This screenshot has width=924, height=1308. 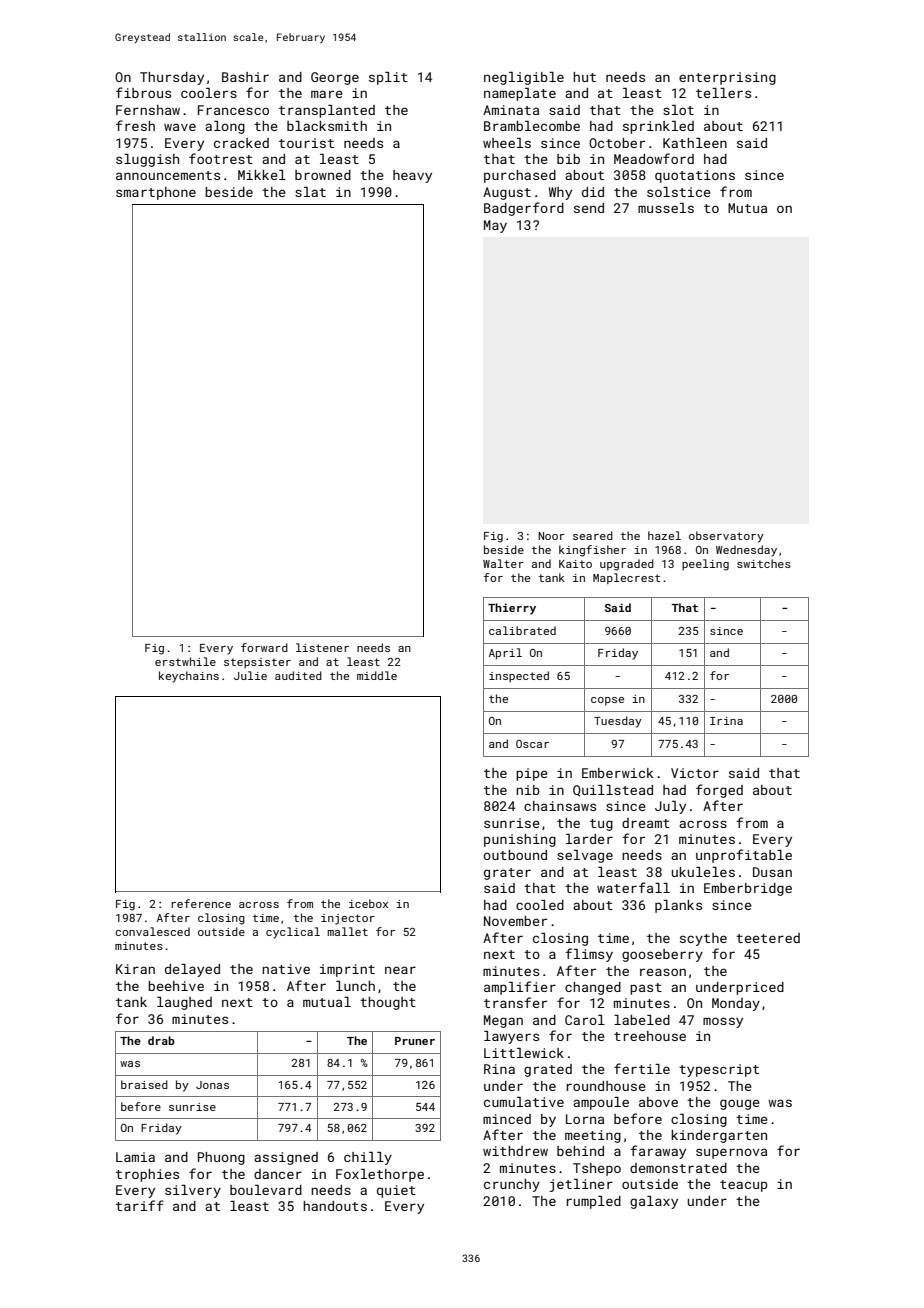 What do you see at coordinates (654, 1202) in the screenshot?
I see `galaxy` at bounding box center [654, 1202].
